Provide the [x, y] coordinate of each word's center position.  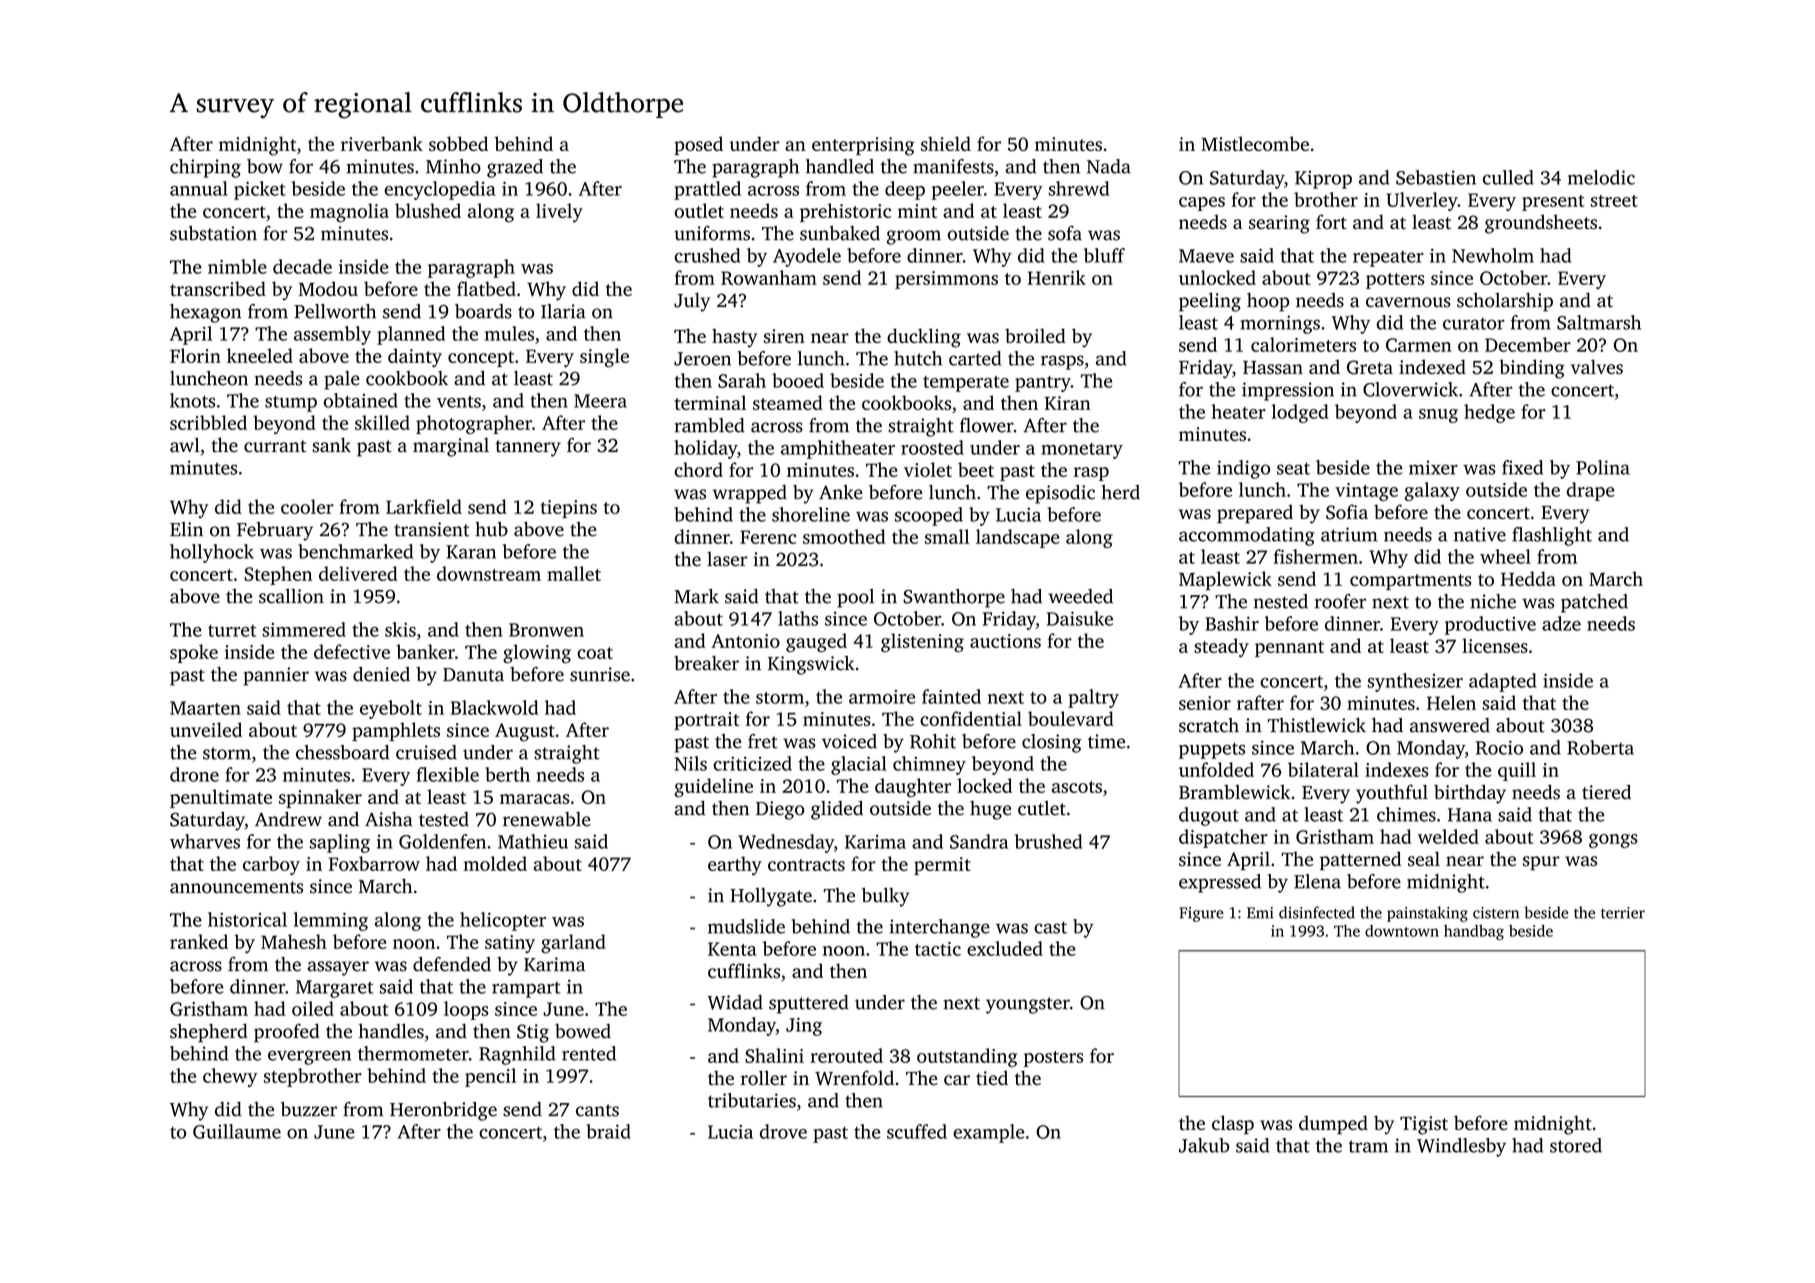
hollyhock [212, 553]
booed [798, 380]
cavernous [1408, 302]
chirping [205, 168]
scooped [929, 516]
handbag [1474, 932]
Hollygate [771, 897]
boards [483, 311]
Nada [1109, 166]
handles [391, 1031]
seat [1293, 468]
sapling [340, 843]
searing [1279, 224]
